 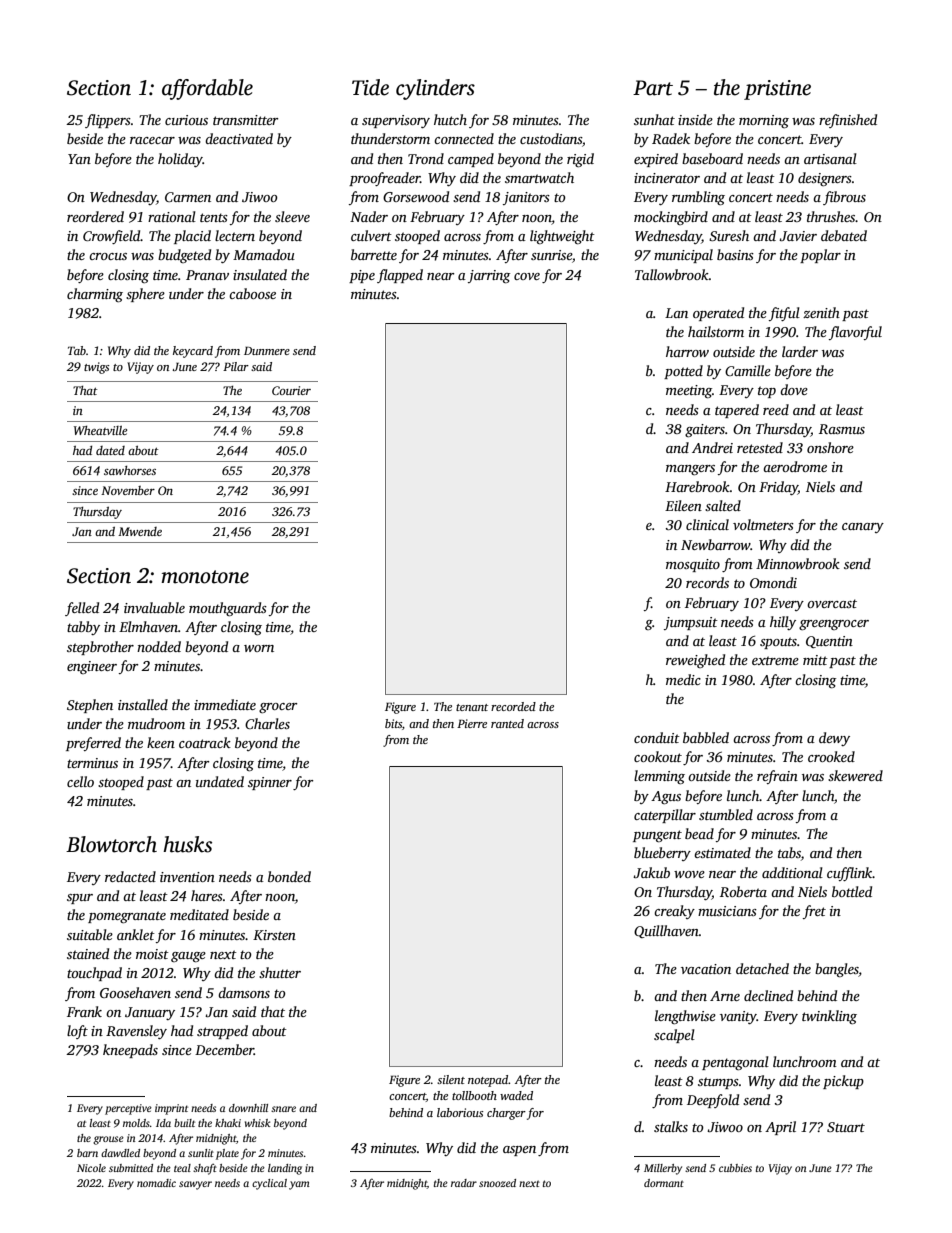 What do you see at coordinates (683, 505) in the image?
I see `Eileen` at bounding box center [683, 505].
